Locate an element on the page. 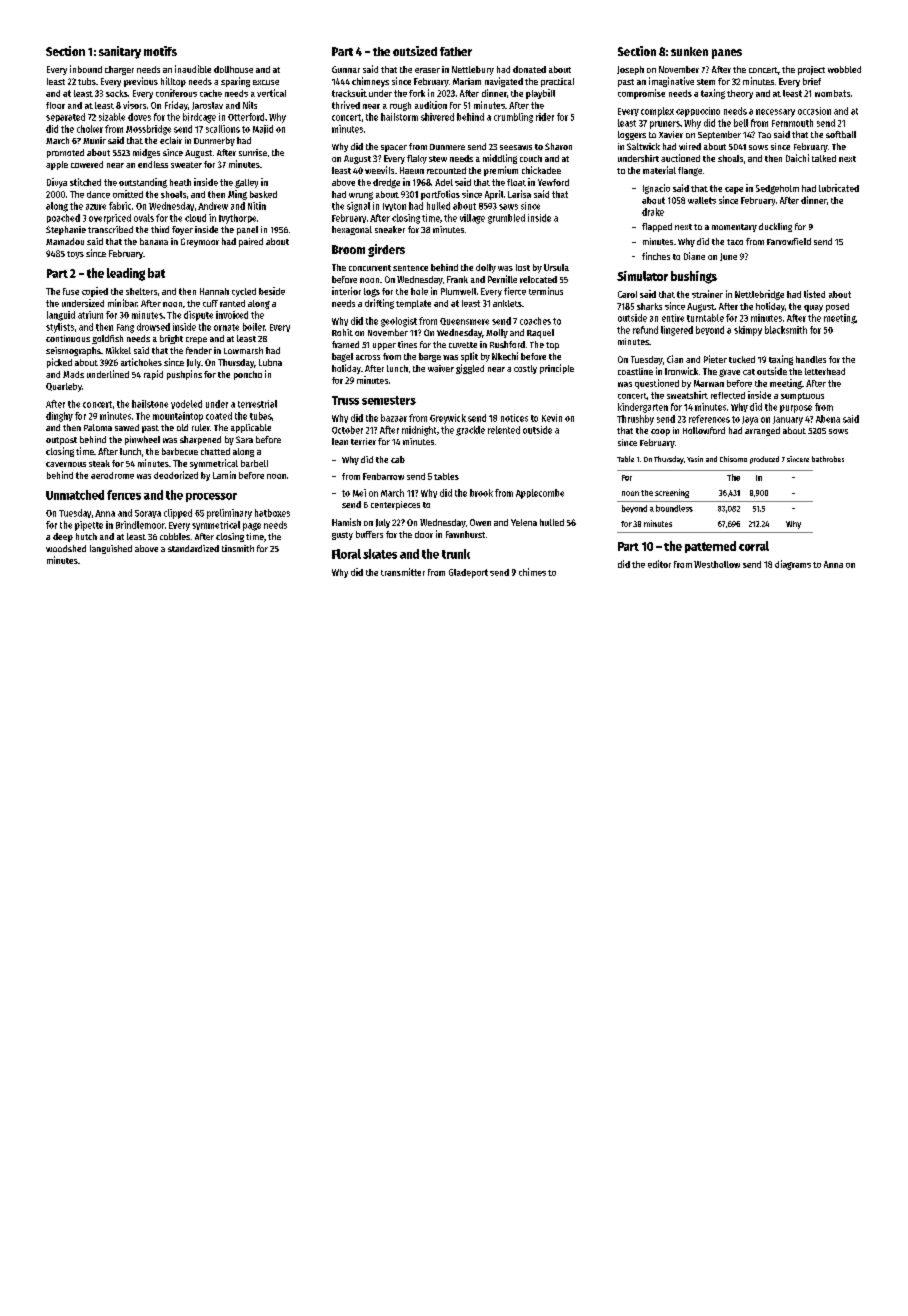  inbound is located at coordinates (86, 69).
